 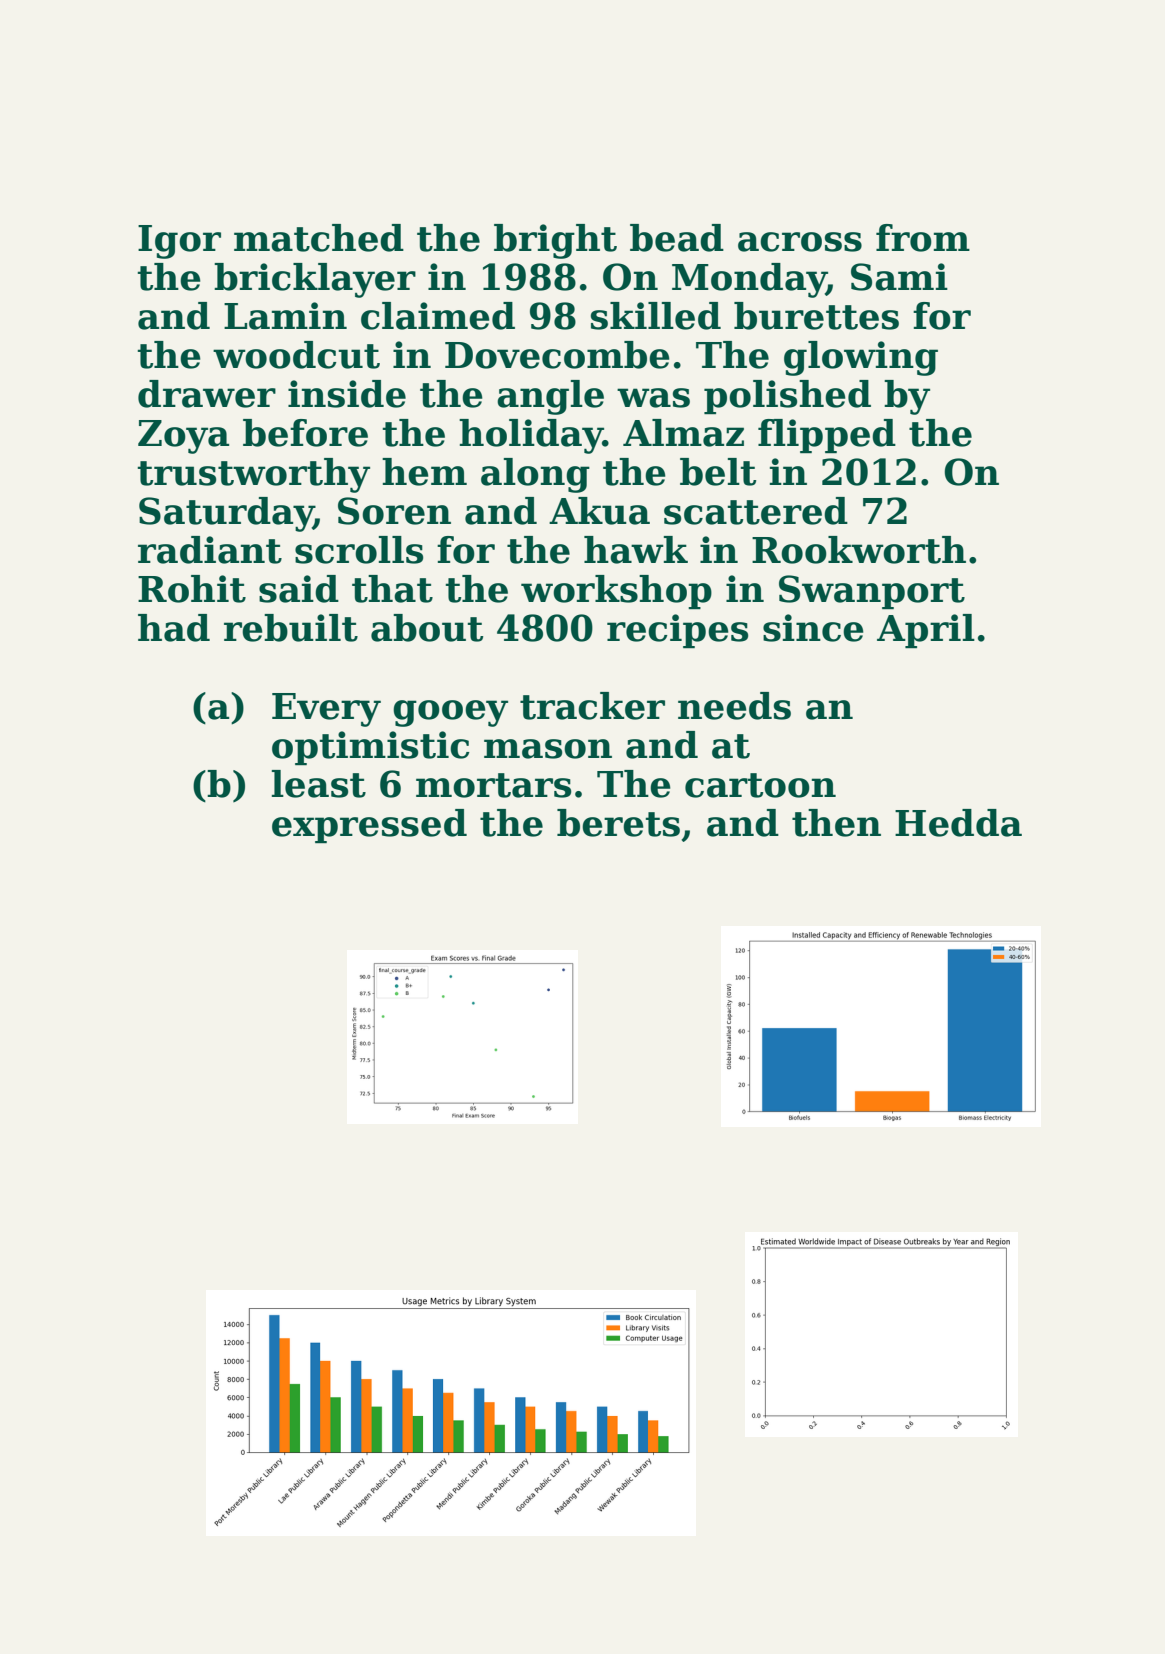 What do you see at coordinates (827, 436) in the screenshot?
I see `flipped` at bounding box center [827, 436].
